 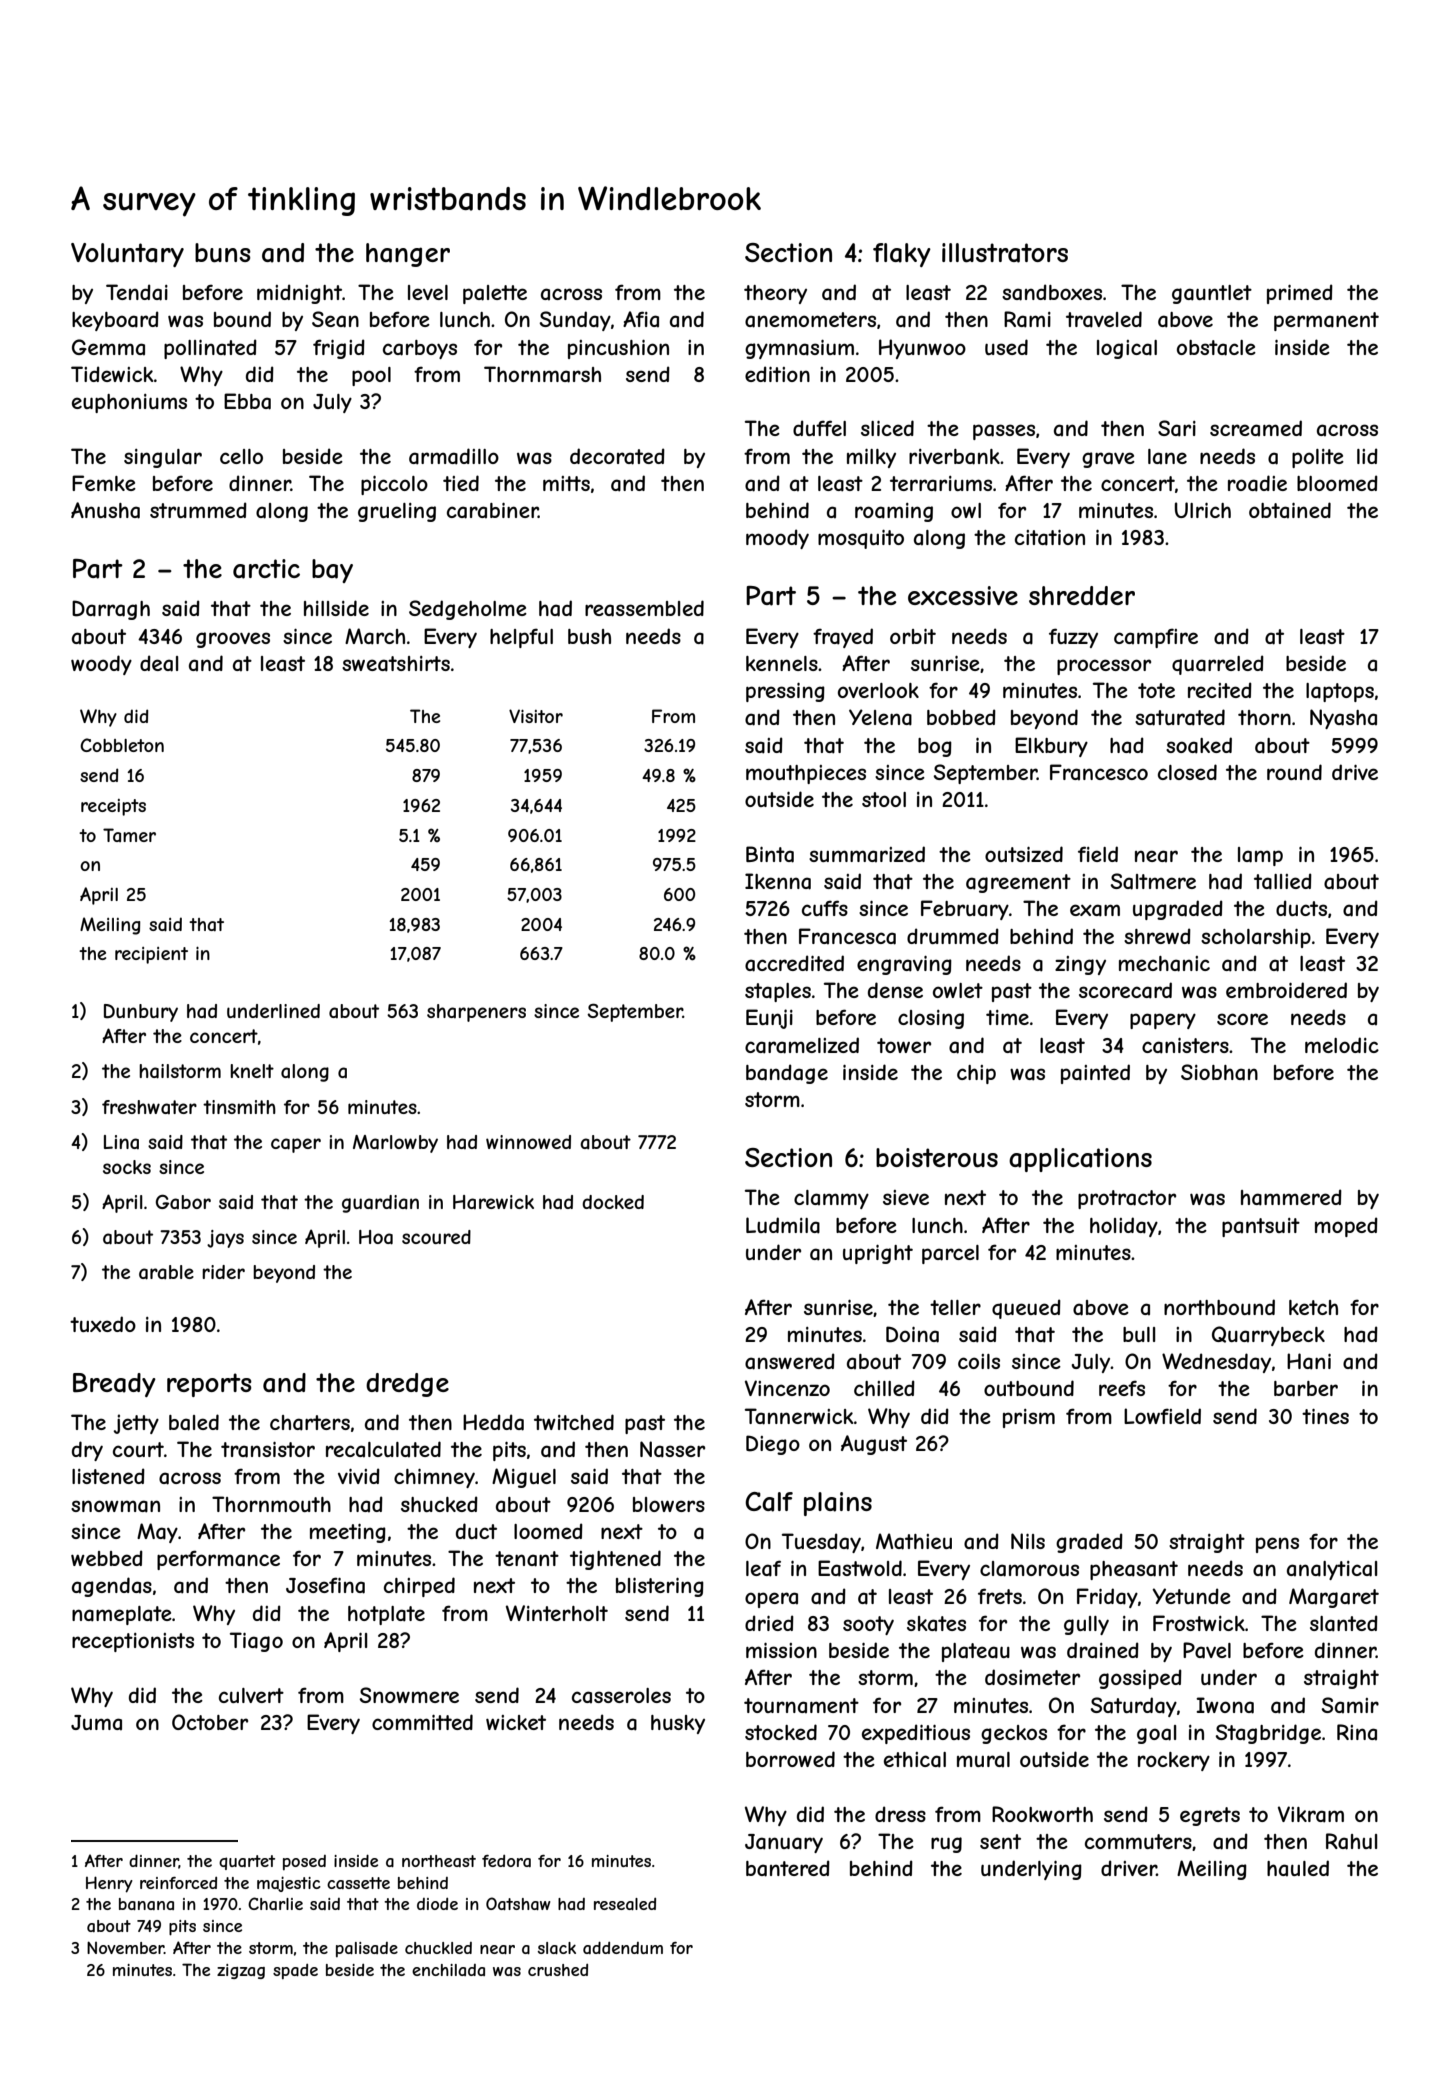 What do you see at coordinates (1073, 638) in the screenshot?
I see `fuzzy` at bounding box center [1073, 638].
